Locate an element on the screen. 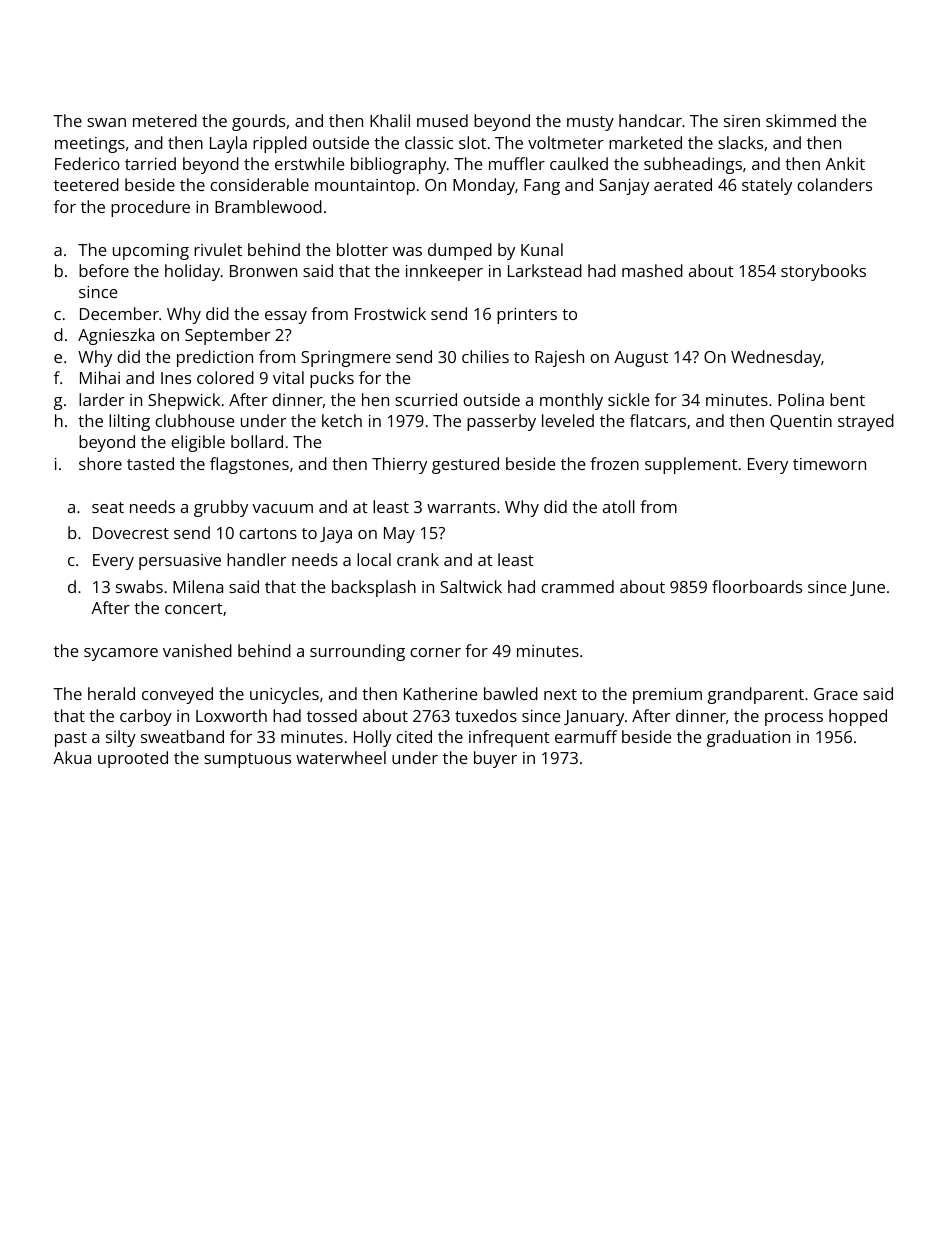 Image resolution: width=952 pixels, height=1233 pixels. Monday is located at coordinates (484, 186).
